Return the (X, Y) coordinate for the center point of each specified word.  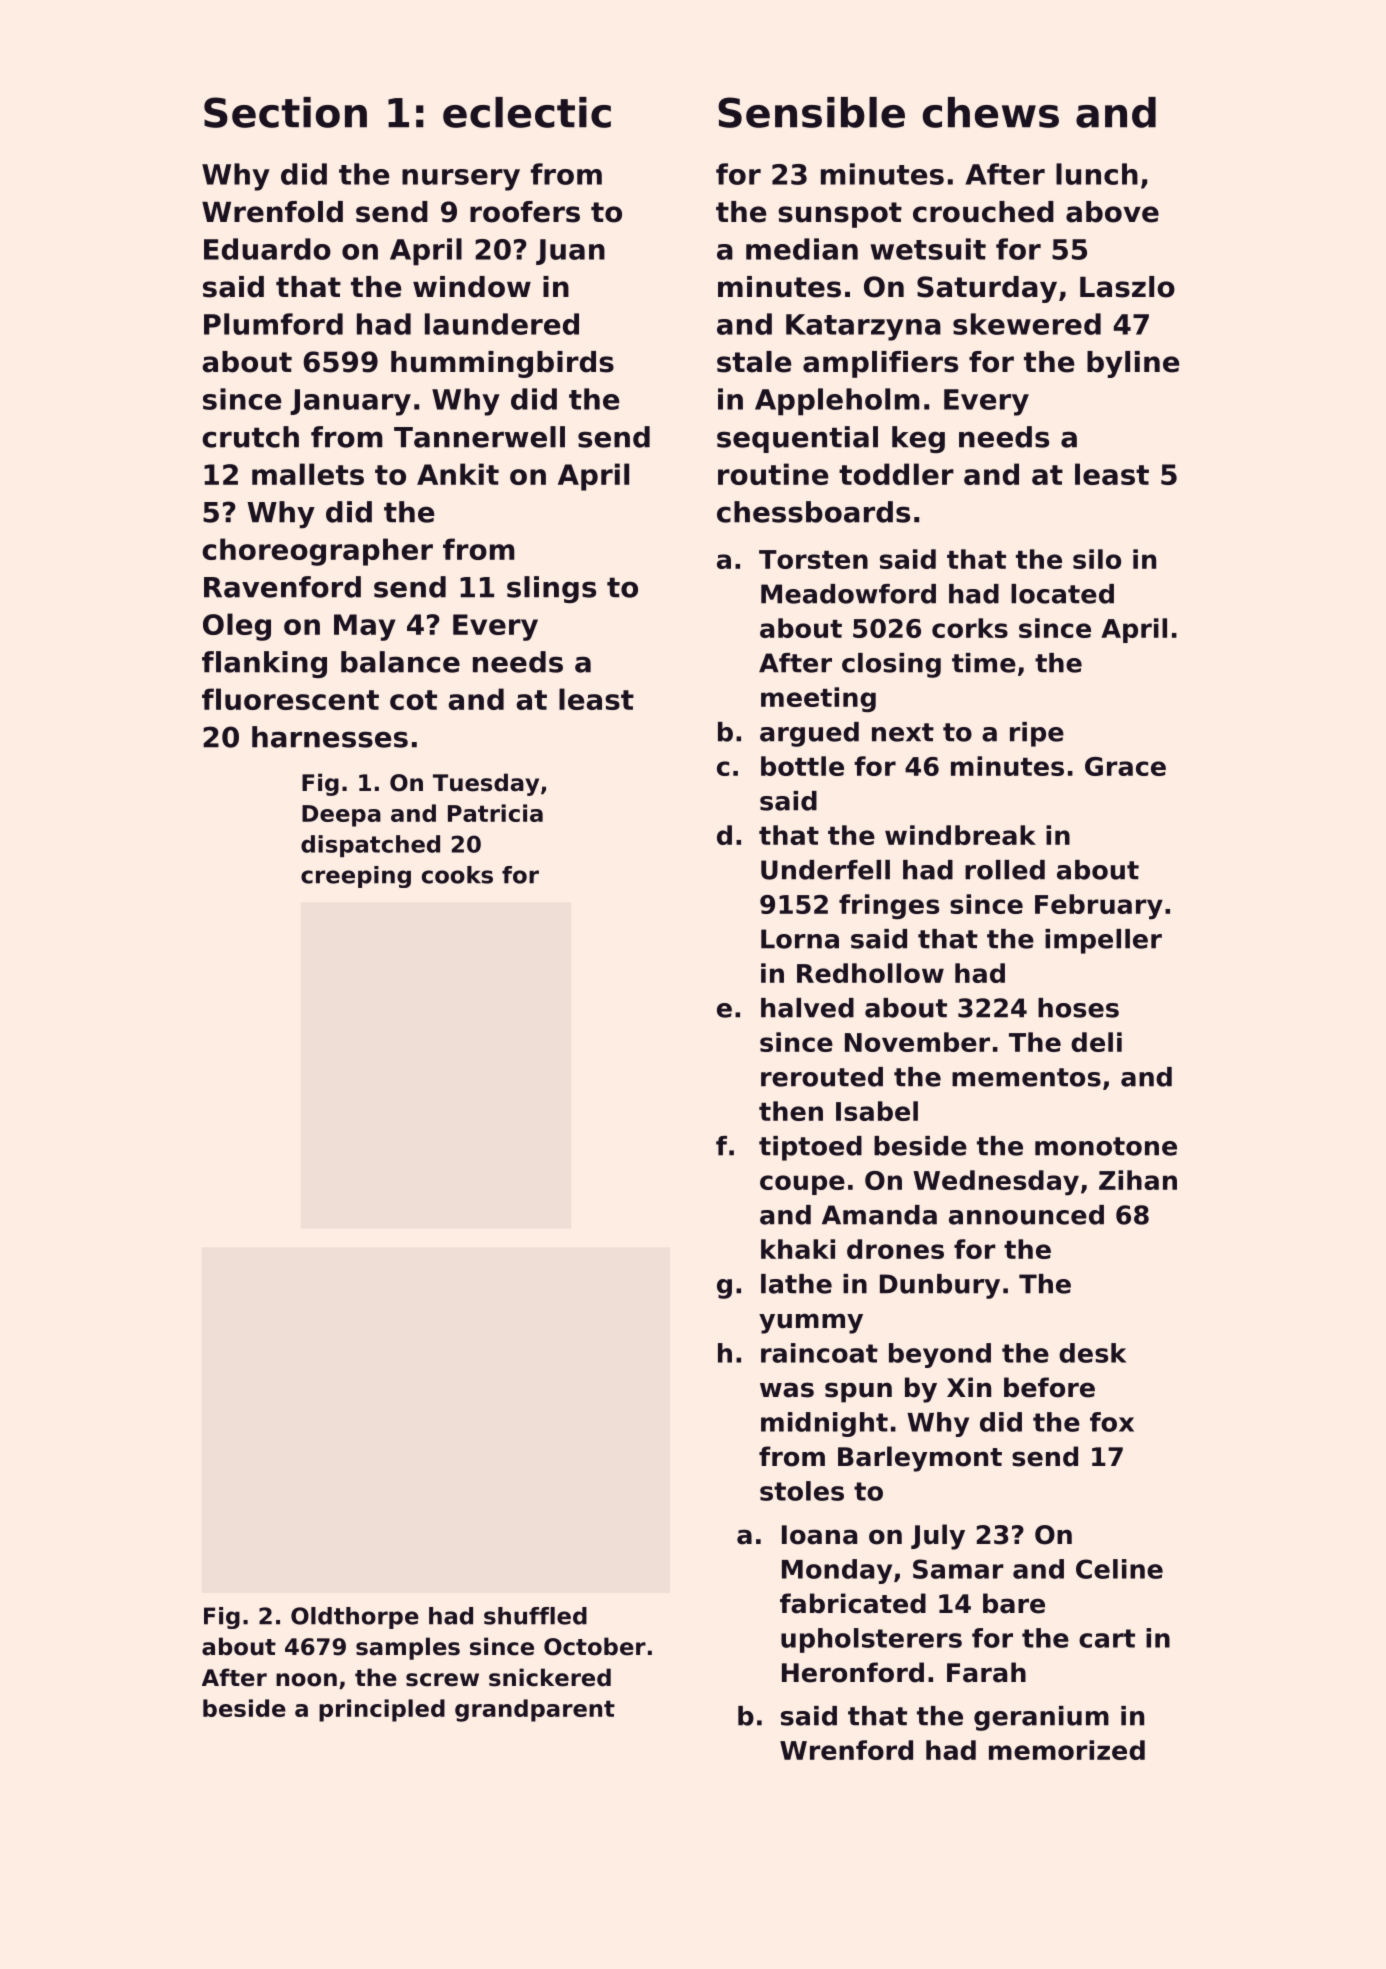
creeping (356, 877)
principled (382, 1710)
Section (285, 112)
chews (990, 112)
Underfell (825, 870)
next (903, 732)
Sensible (811, 112)
